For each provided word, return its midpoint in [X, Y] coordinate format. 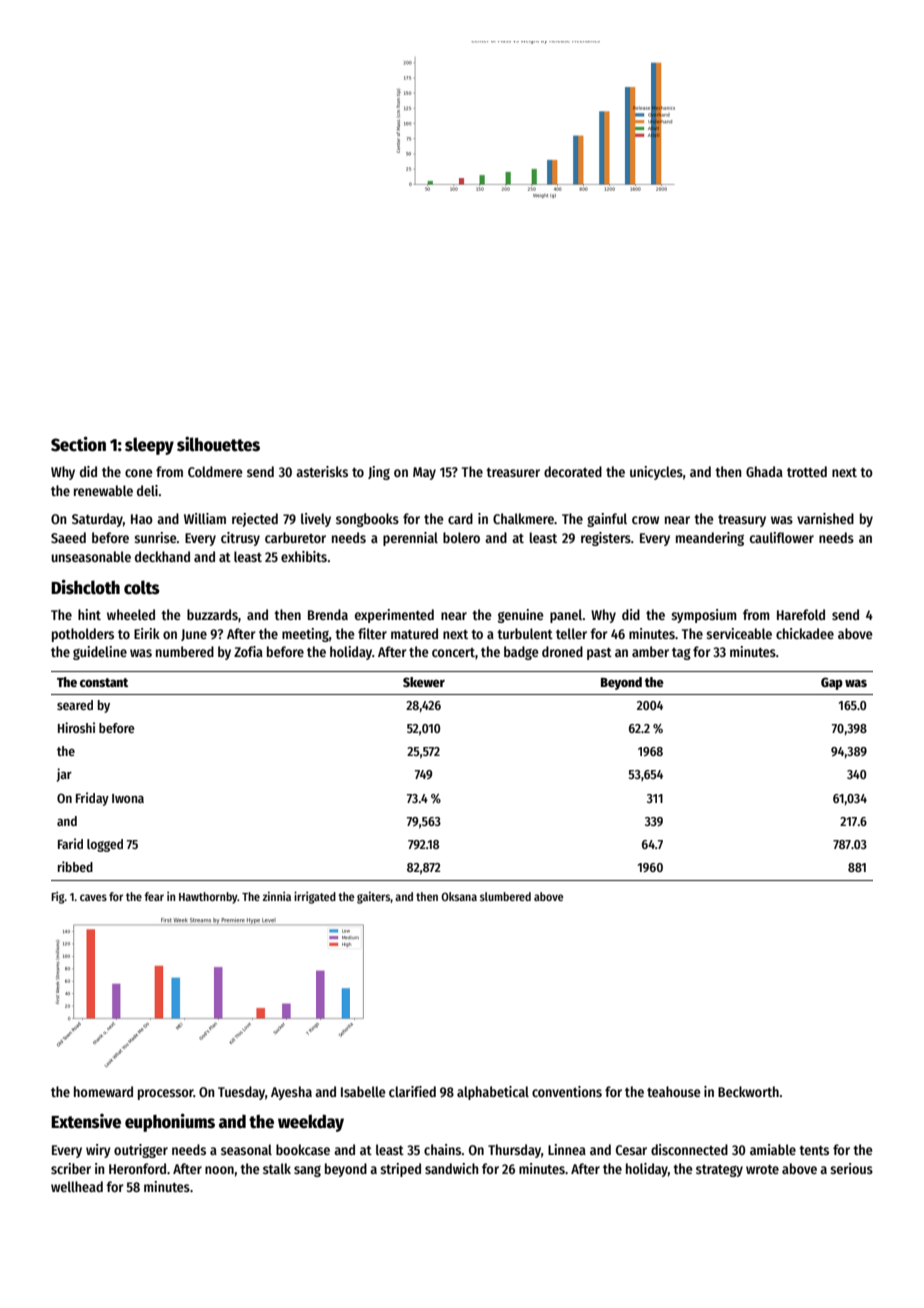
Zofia [248, 651]
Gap [832, 683]
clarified [412, 1091]
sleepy [149, 446]
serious [851, 1168]
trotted [807, 471]
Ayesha [291, 1093]
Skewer [424, 682]
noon [219, 1170]
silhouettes [218, 444]
